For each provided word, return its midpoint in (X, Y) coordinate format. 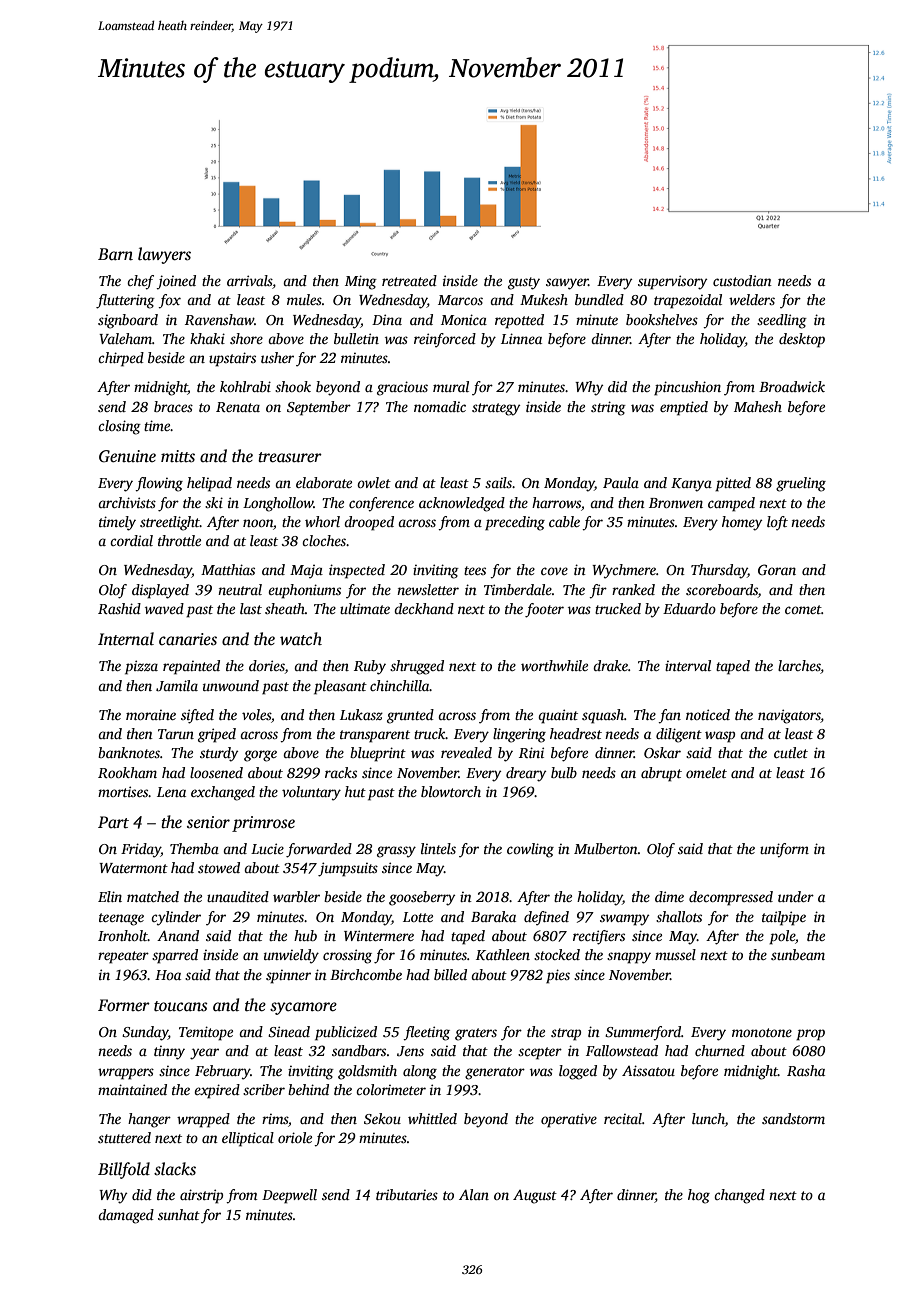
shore (246, 338)
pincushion (687, 388)
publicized (346, 1033)
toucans (181, 1006)
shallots (679, 916)
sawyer (567, 284)
